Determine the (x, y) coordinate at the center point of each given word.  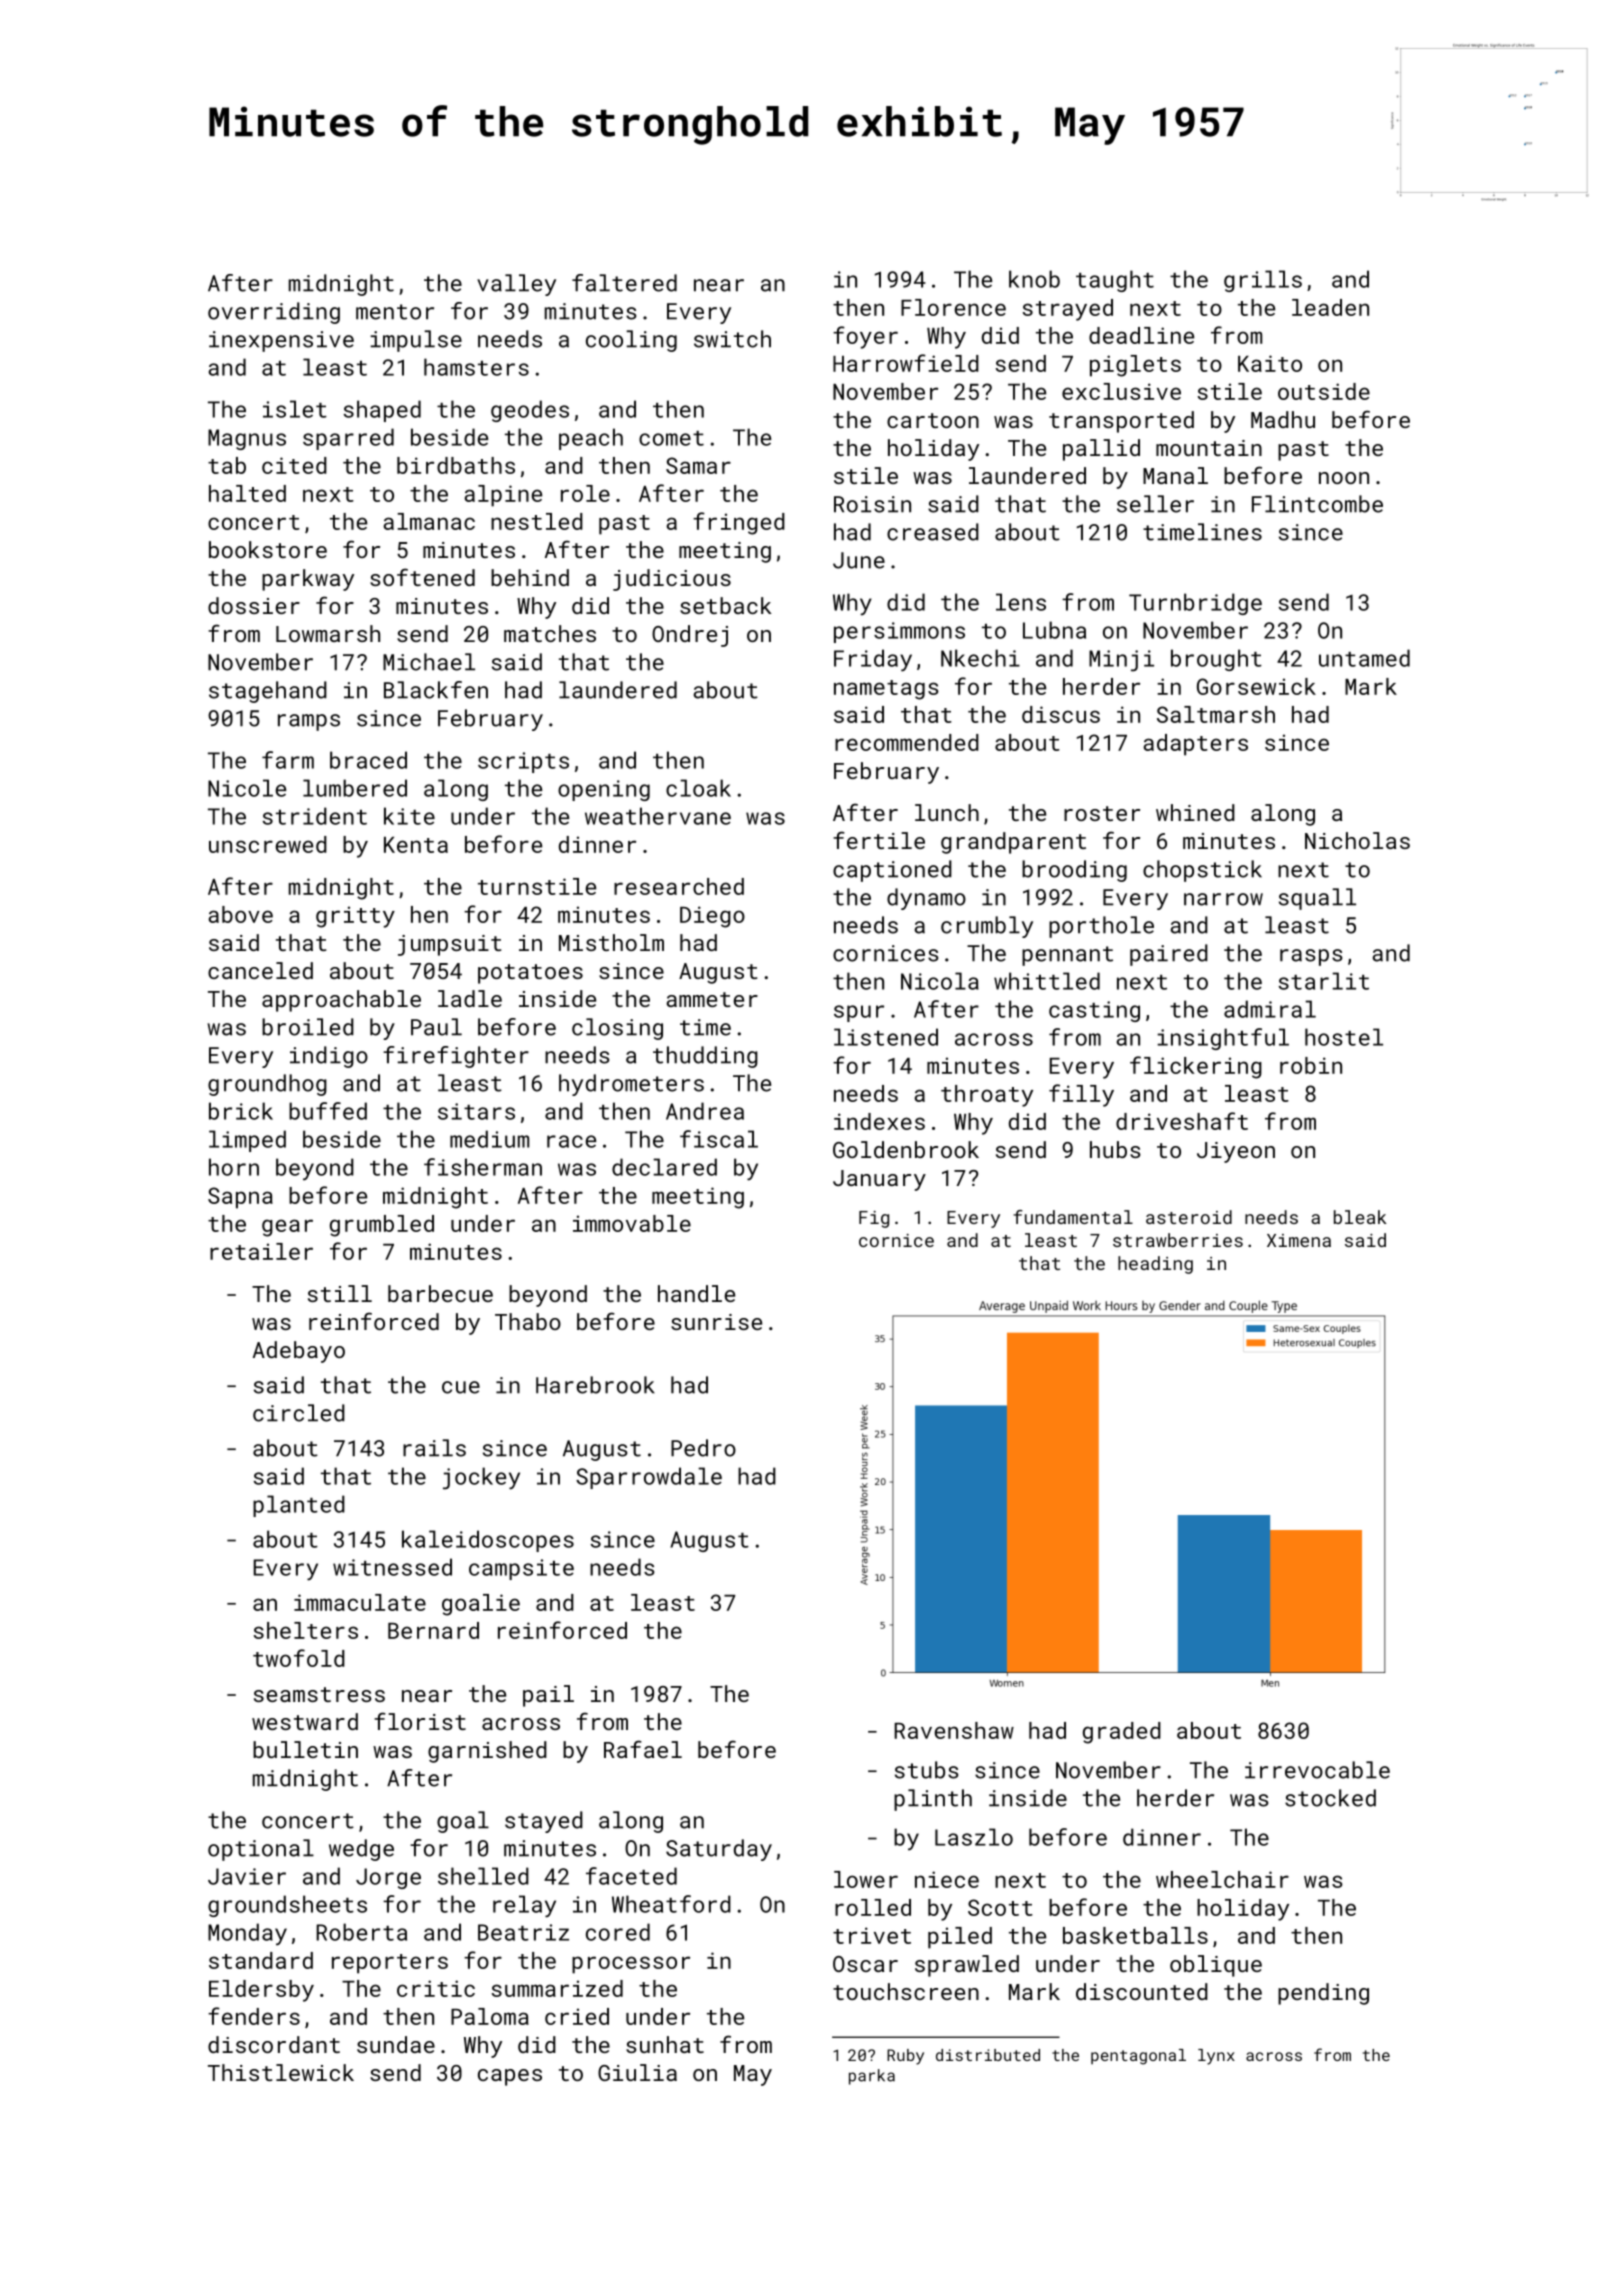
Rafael (643, 1749)
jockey (481, 1478)
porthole (1101, 927)
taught (1115, 281)
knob (1034, 279)
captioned (892, 871)
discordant (274, 2044)
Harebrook (595, 1385)
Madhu (1283, 419)
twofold (299, 1658)
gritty (355, 917)
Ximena (1299, 1240)
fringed (739, 523)
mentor (395, 312)
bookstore (268, 549)
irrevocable (1317, 1770)
